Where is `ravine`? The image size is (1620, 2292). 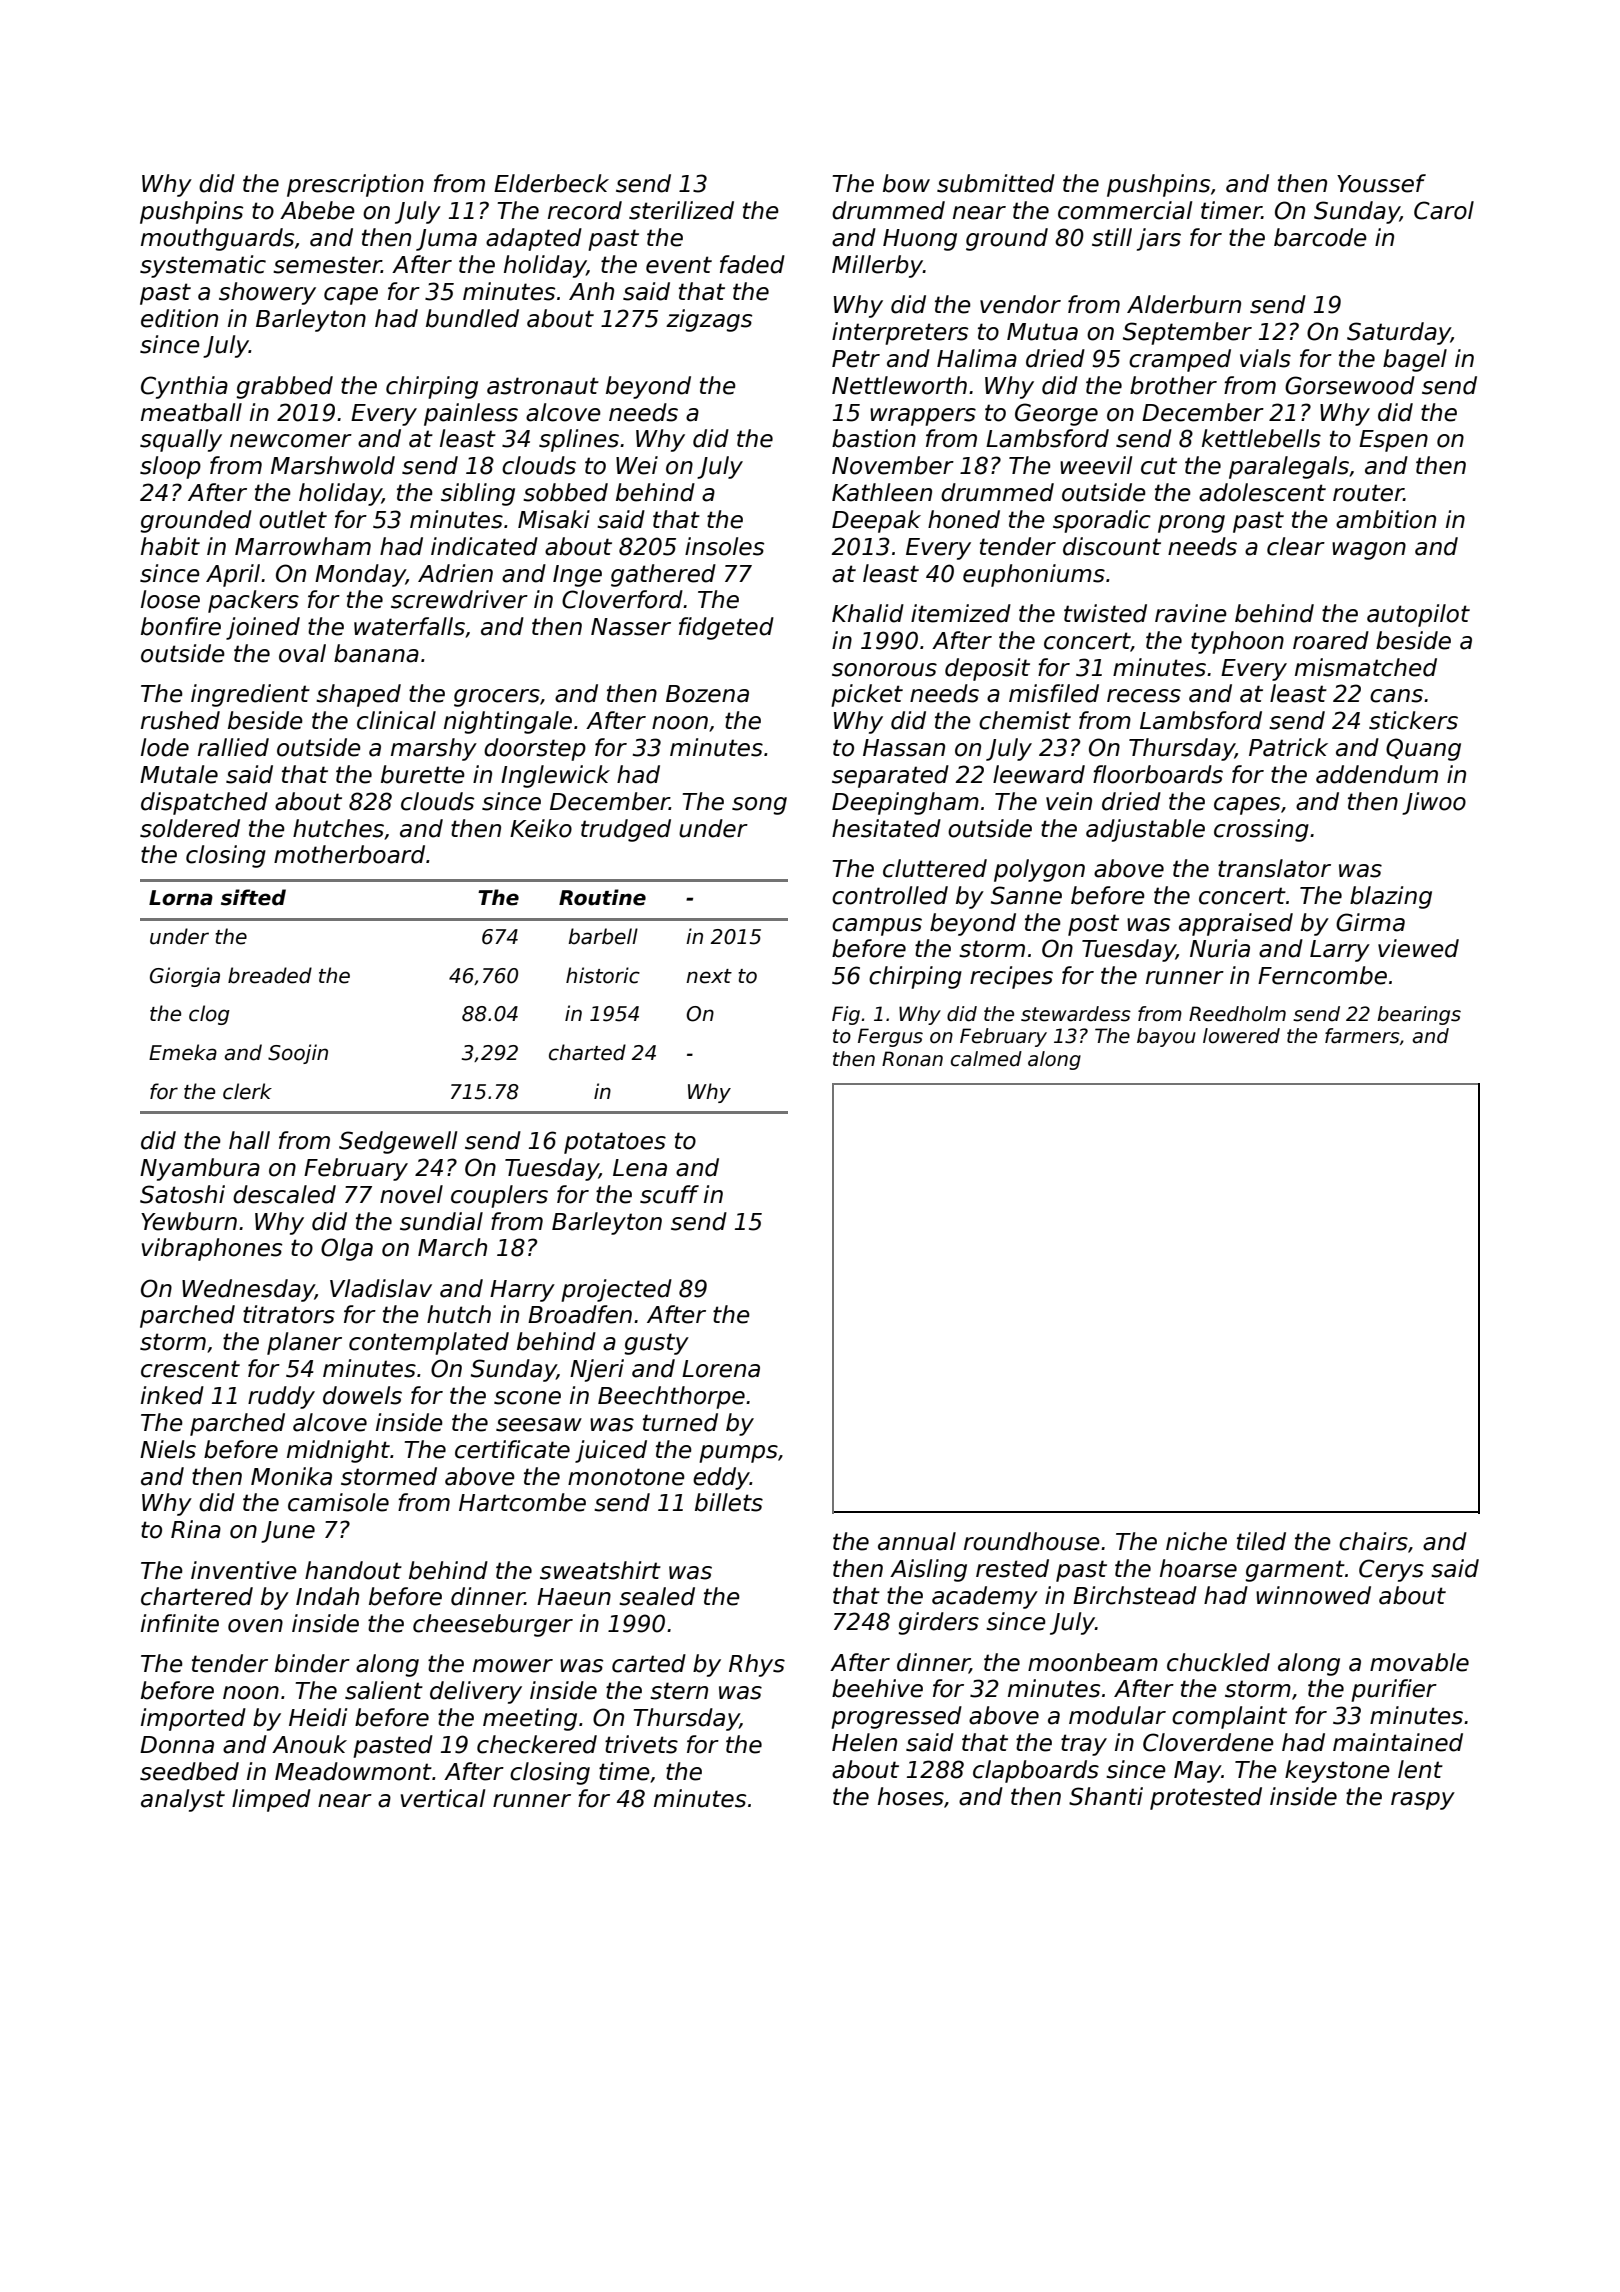
ravine is located at coordinates (1191, 613).
